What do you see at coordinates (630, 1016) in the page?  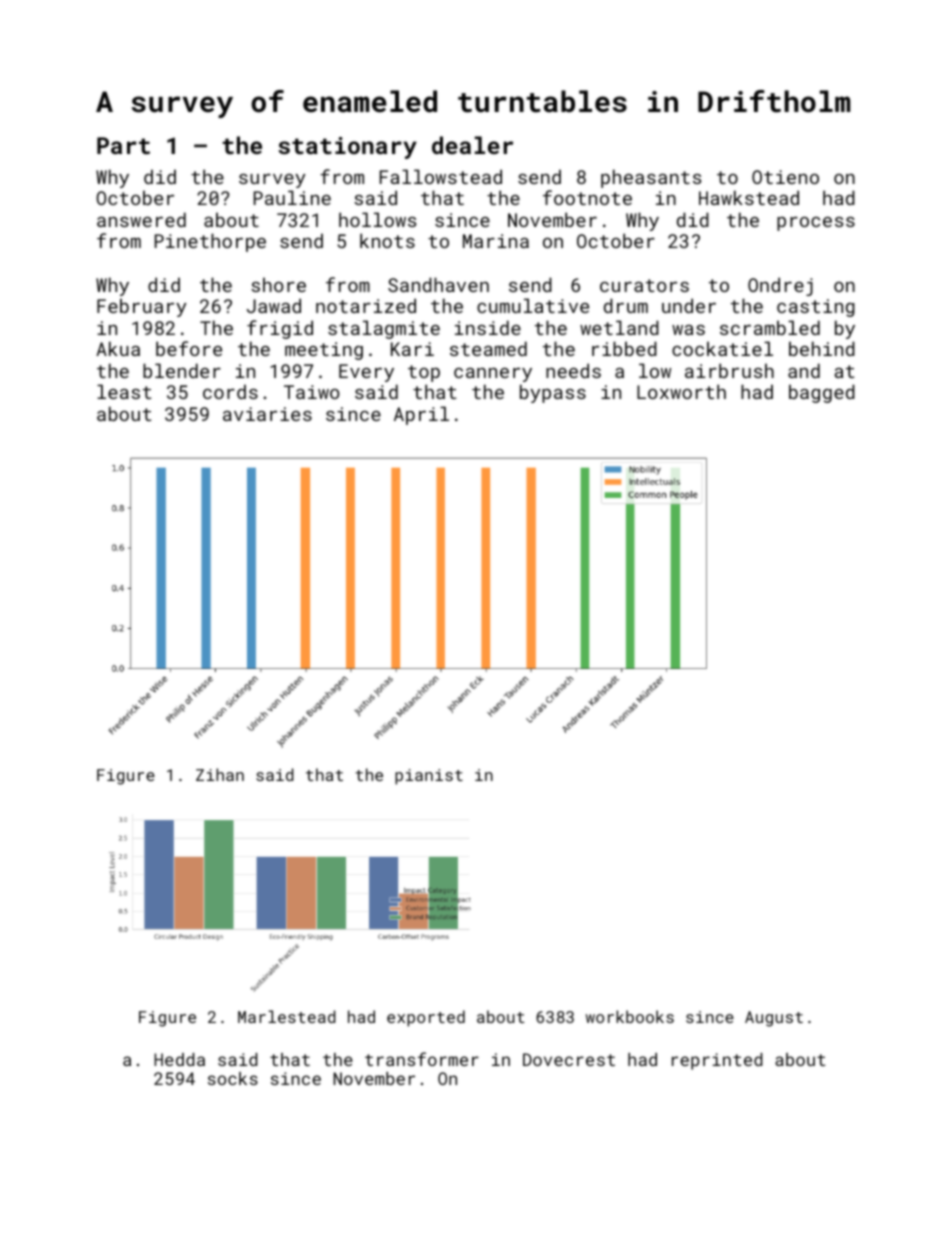 I see `workbooks` at bounding box center [630, 1016].
